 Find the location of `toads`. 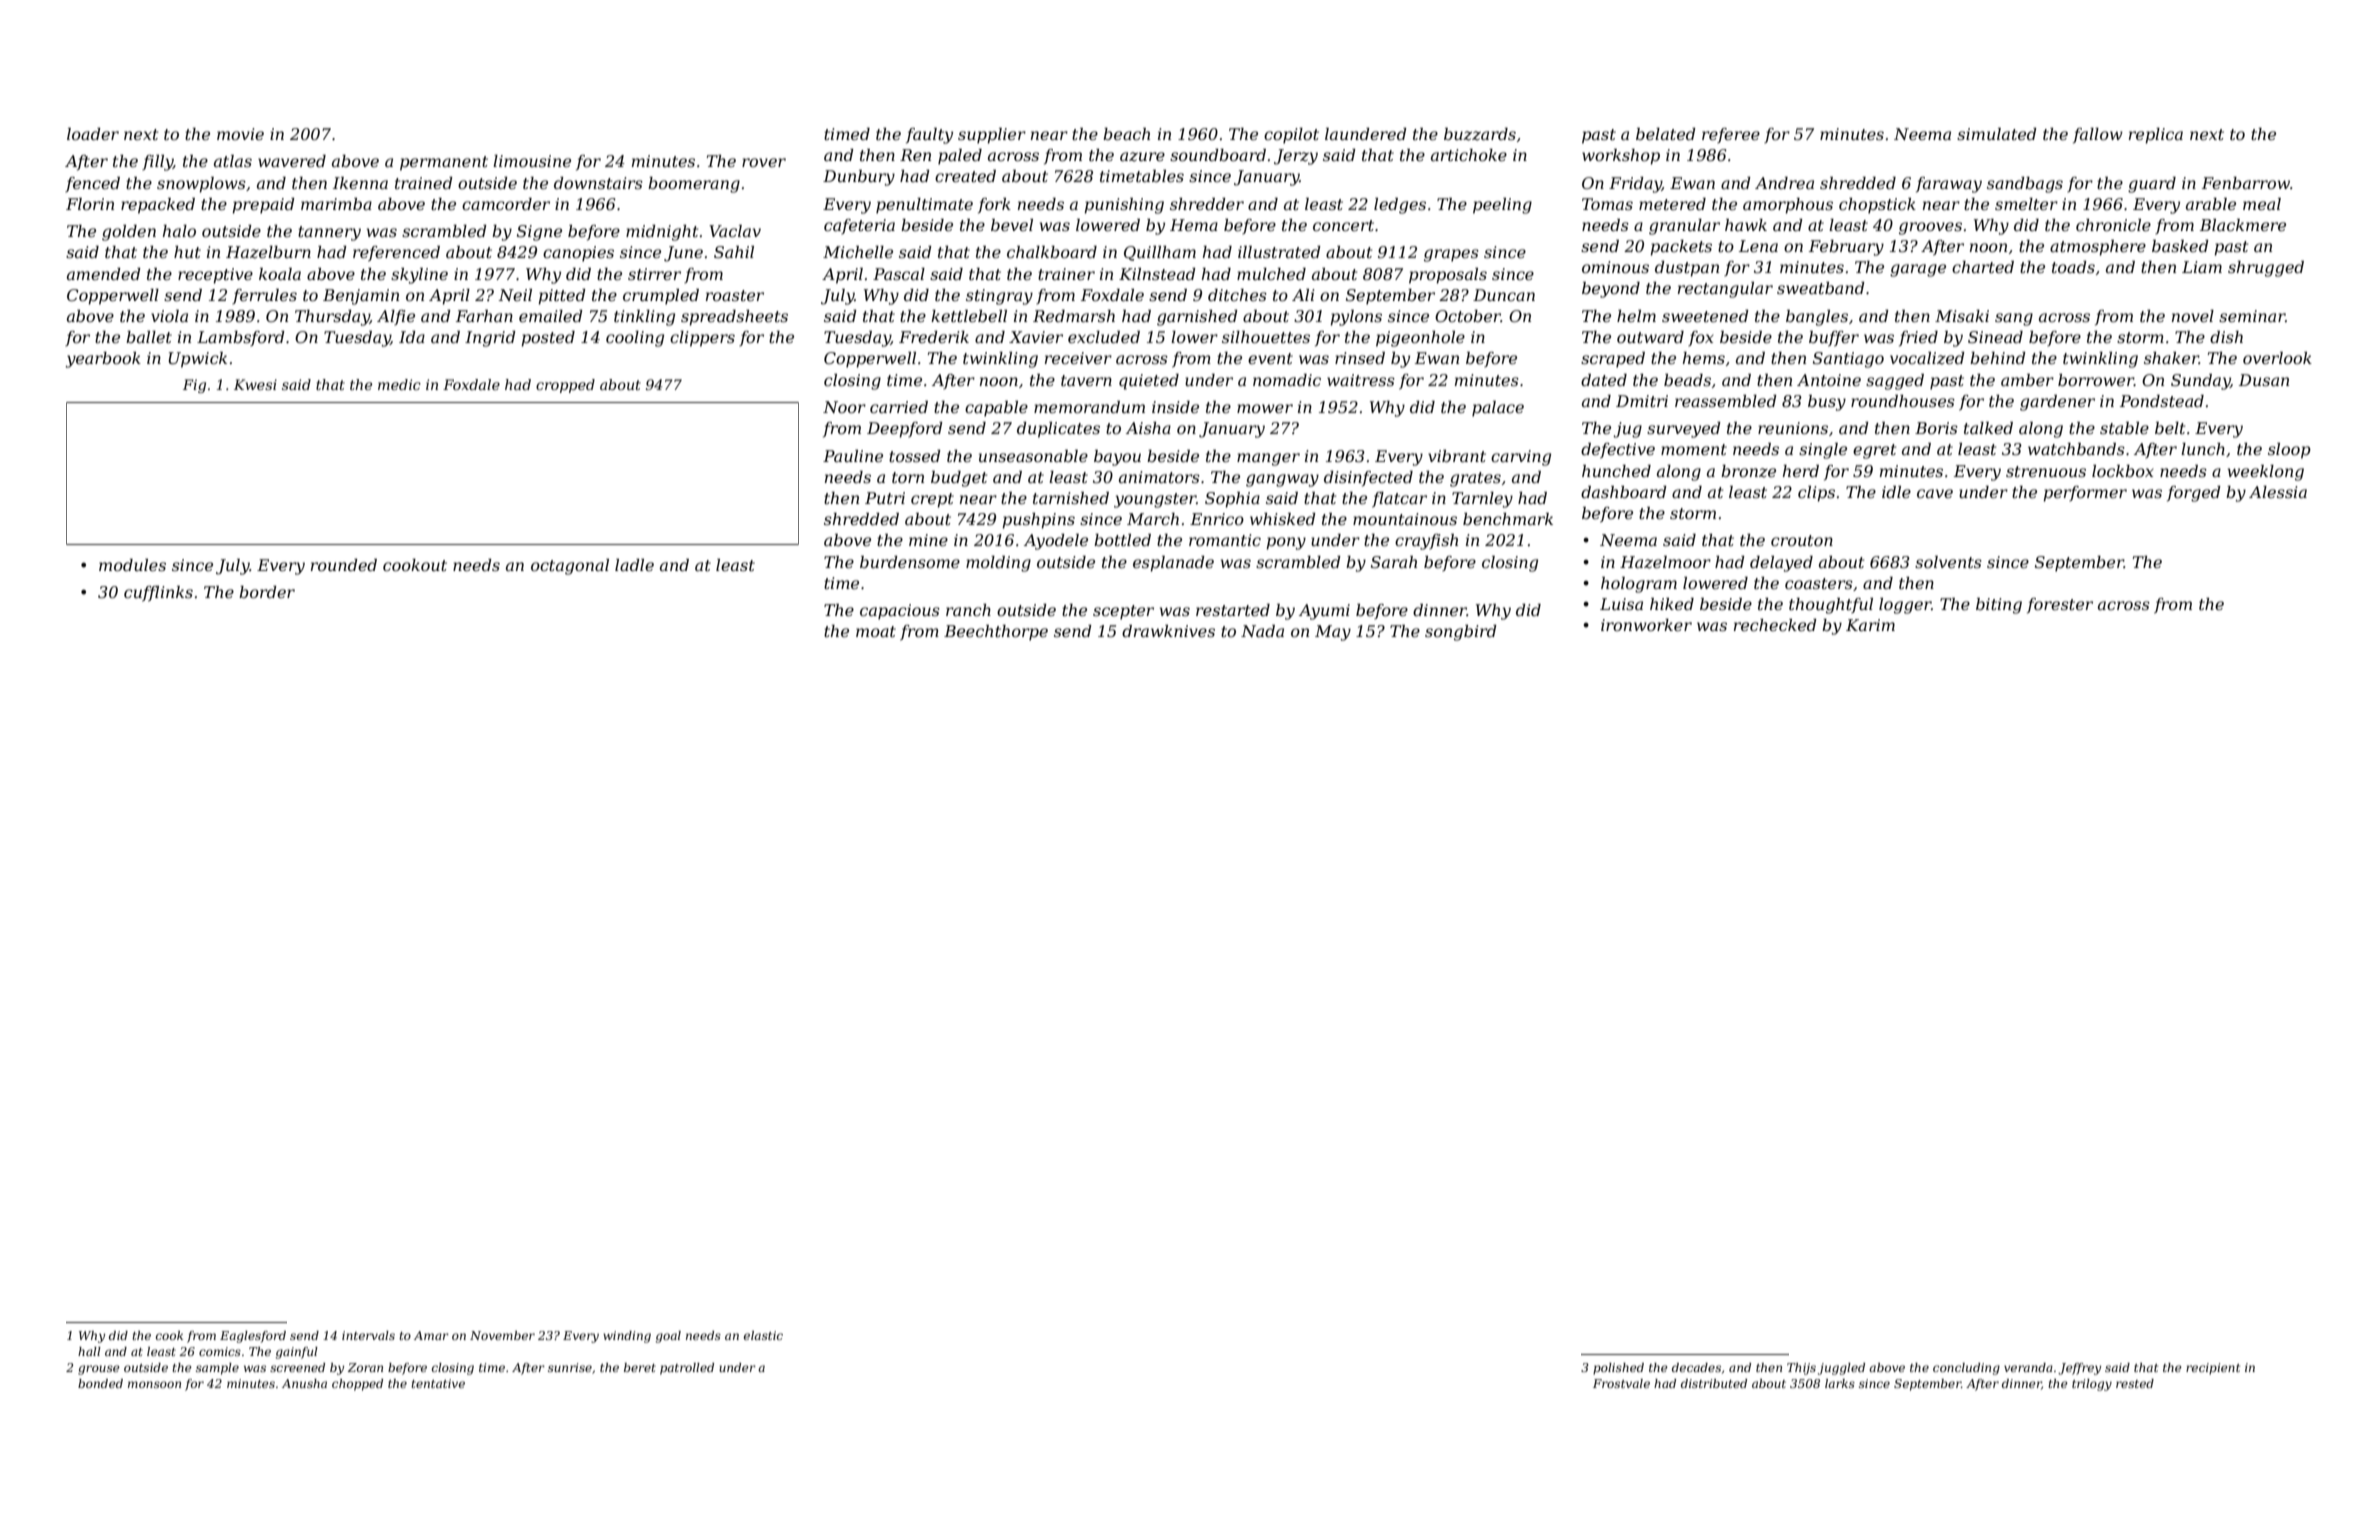

toads is located at coordinates (2073, 267).
